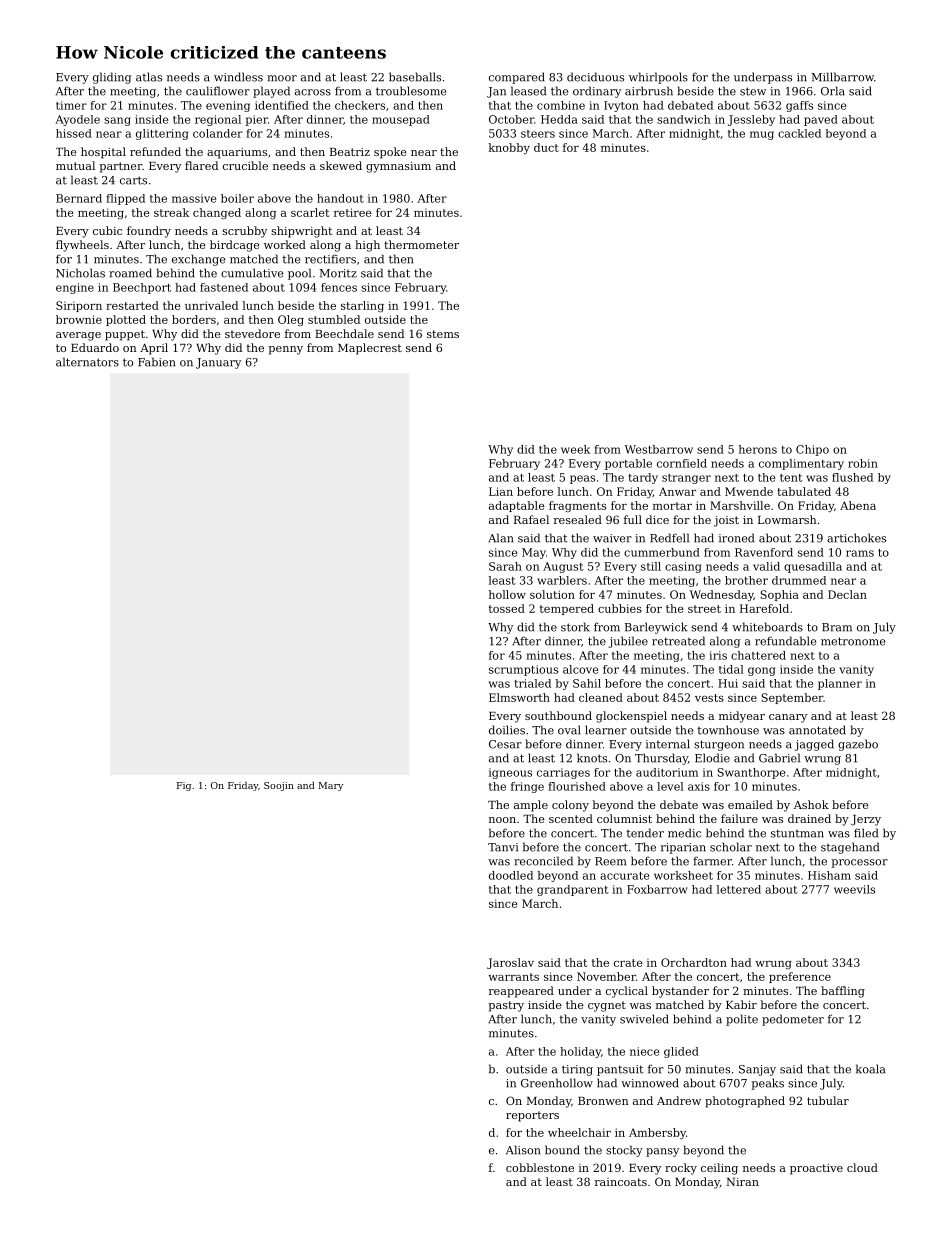 This page has width=952, height=1233. Describe the element at coordinates (540, 1167) in the page. I see `cobblestone` at that location.
